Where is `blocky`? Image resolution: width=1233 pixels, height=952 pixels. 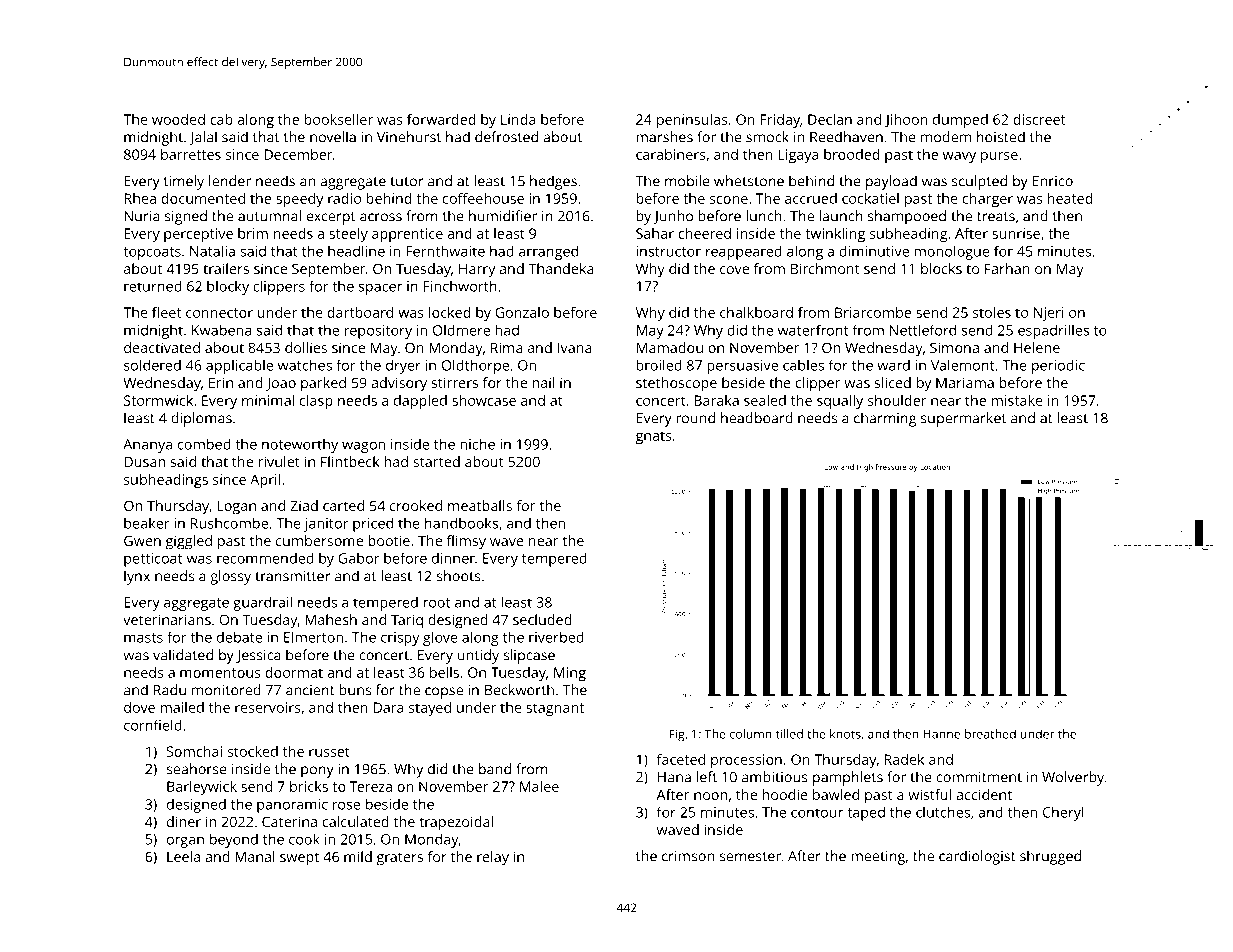
blocky is located at coordinates (228, 287).
